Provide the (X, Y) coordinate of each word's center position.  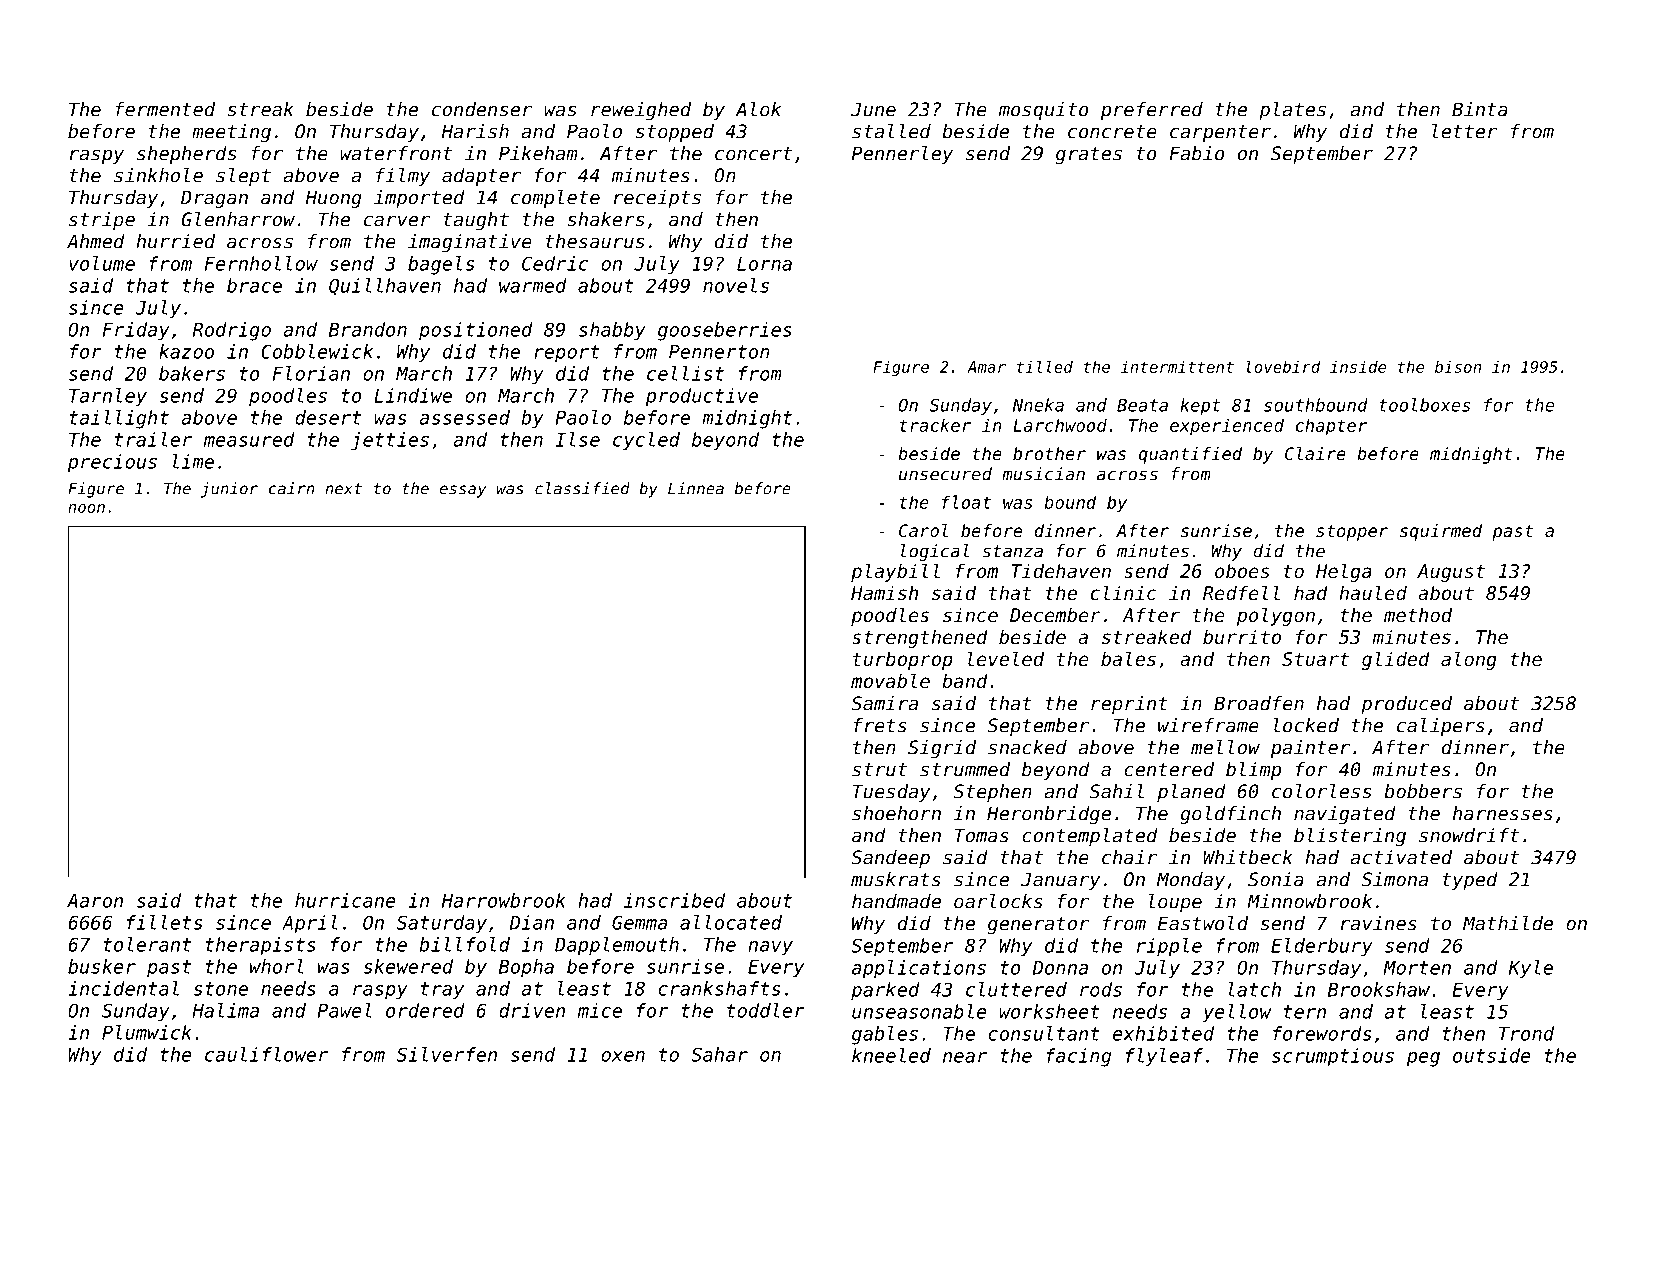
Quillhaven (385, 286)
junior (229, 490)
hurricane (345, 900)
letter (1464, 131)
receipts (657, 199)
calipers (1441, 727)
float (966, 502)
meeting (231, 133)
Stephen (992, 793)
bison (1458, 366)
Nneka (1038, 405)
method (1418, 614)
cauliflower (266, 1054)
